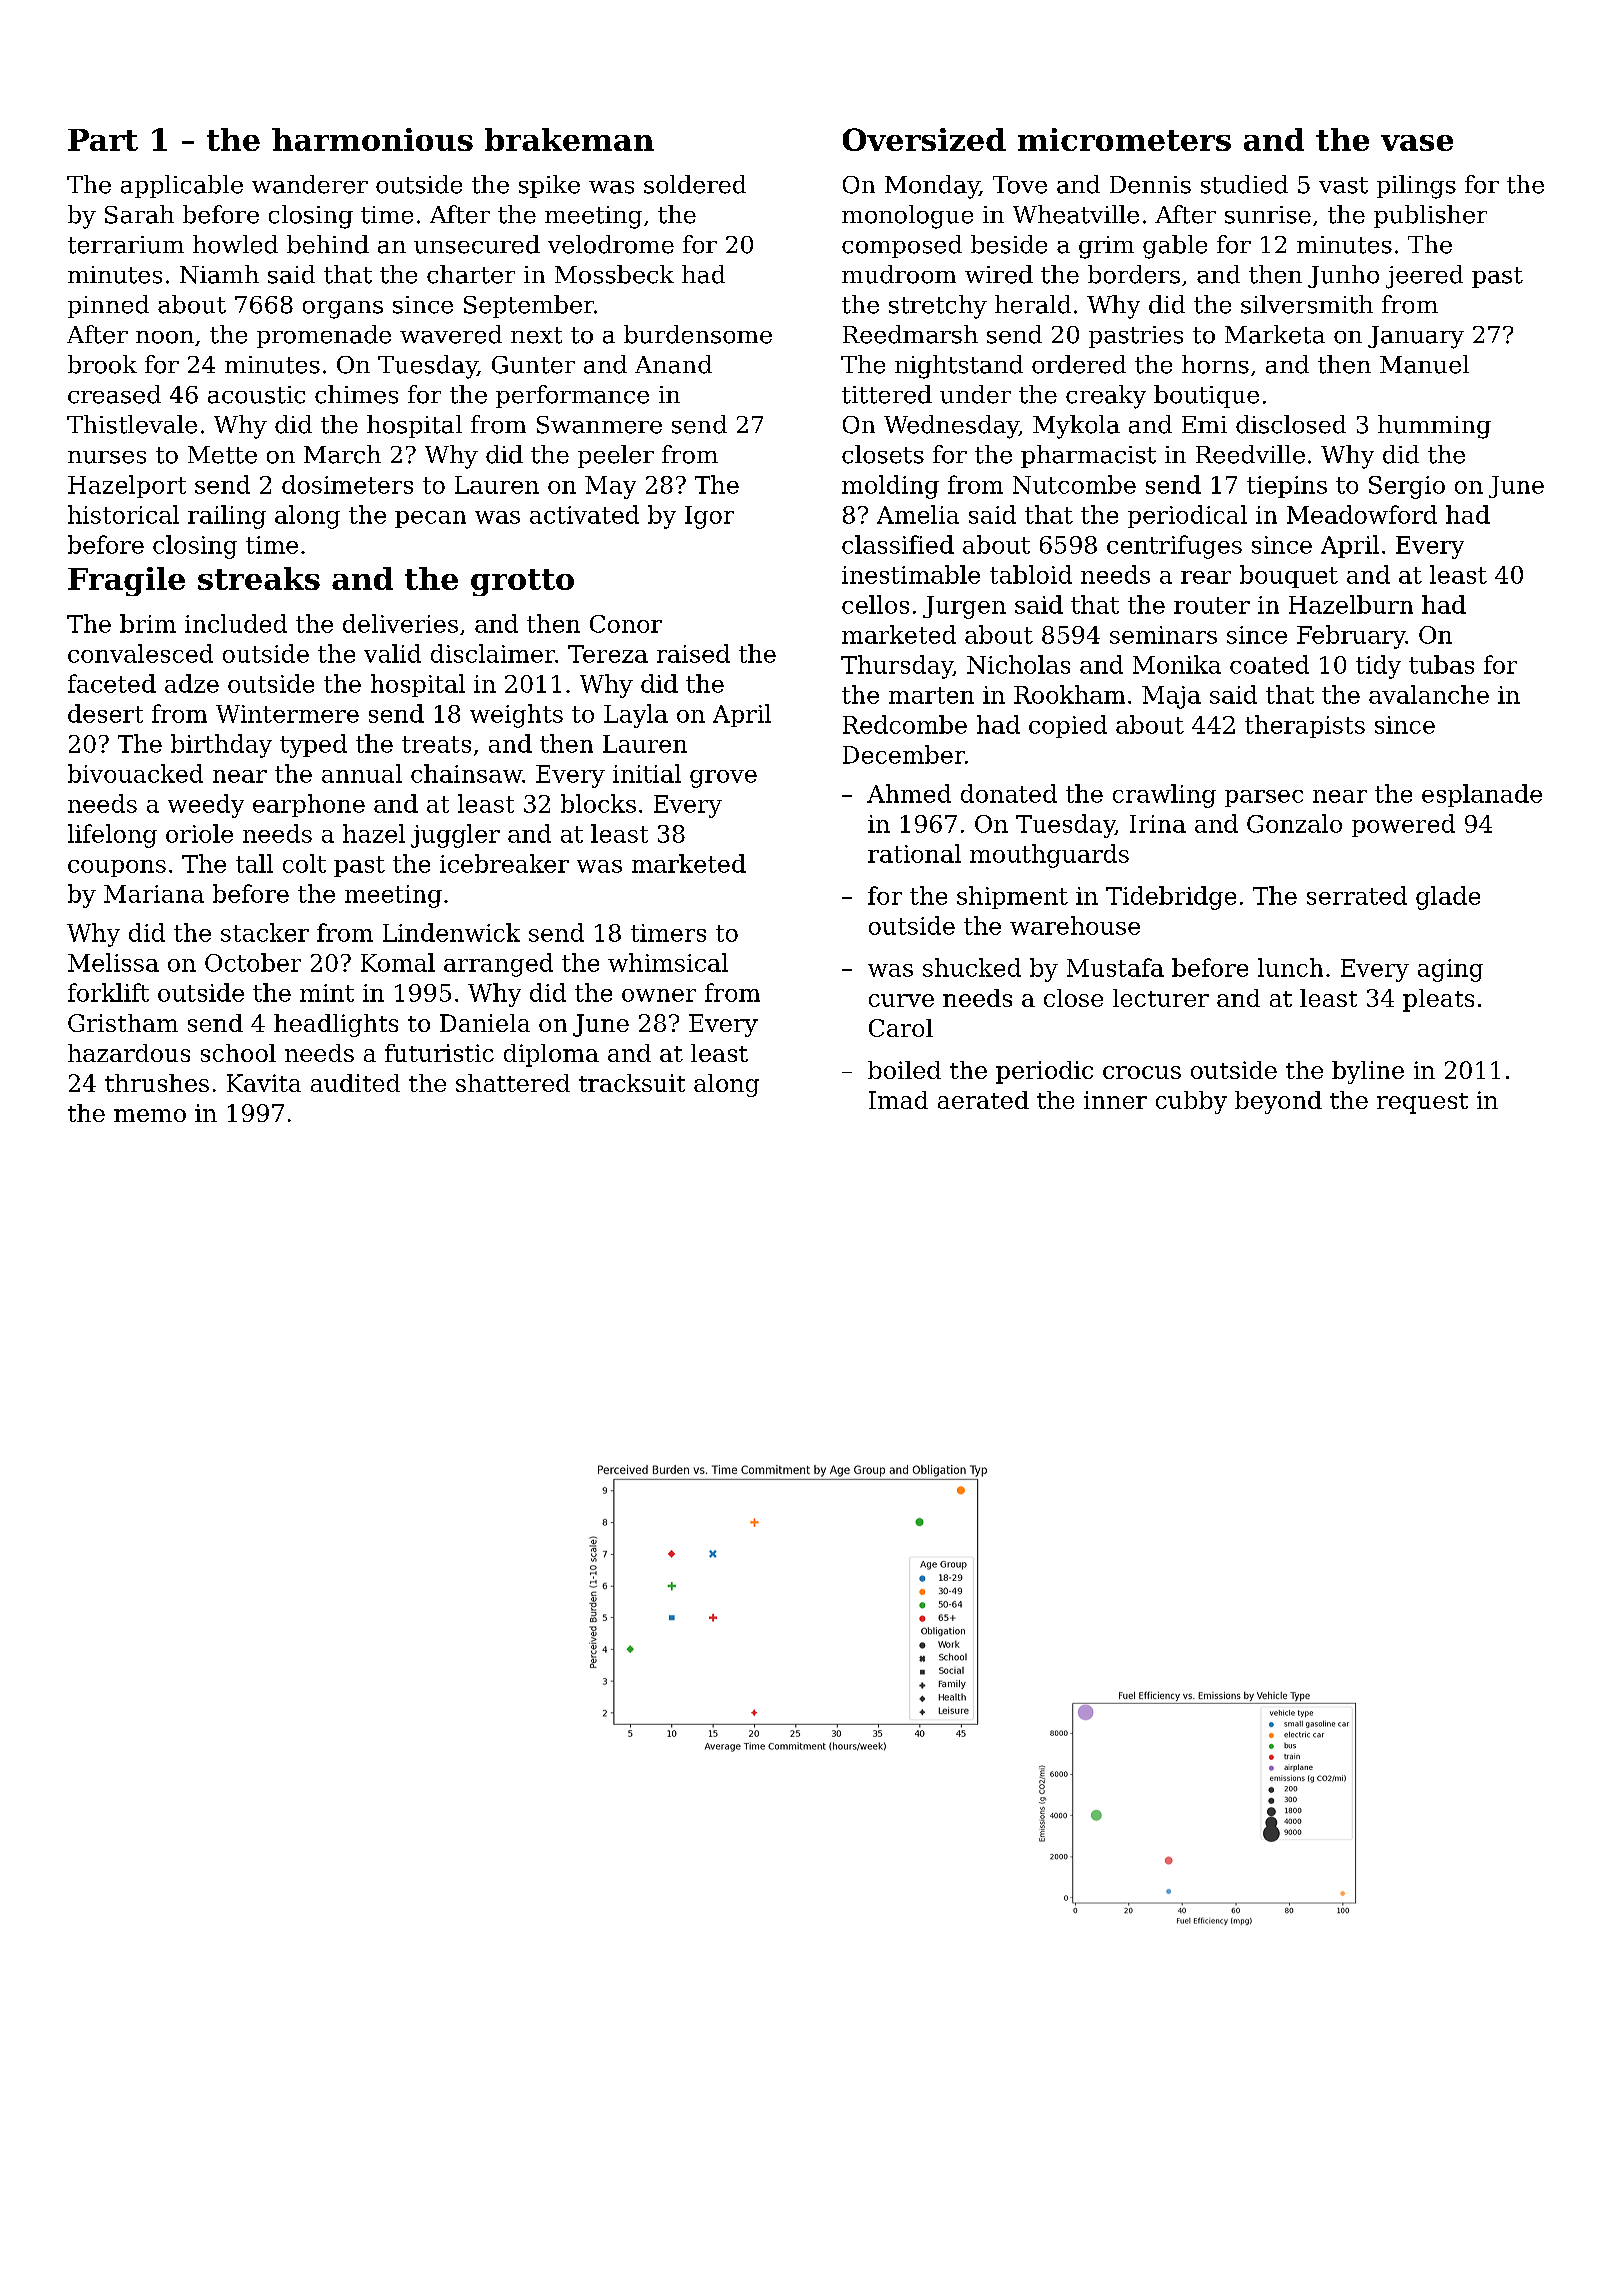 The height and width of the image is (2292, 1620). Describe the element at coordinates (905, 724) in the image. I see `Redcombe` at that location.
